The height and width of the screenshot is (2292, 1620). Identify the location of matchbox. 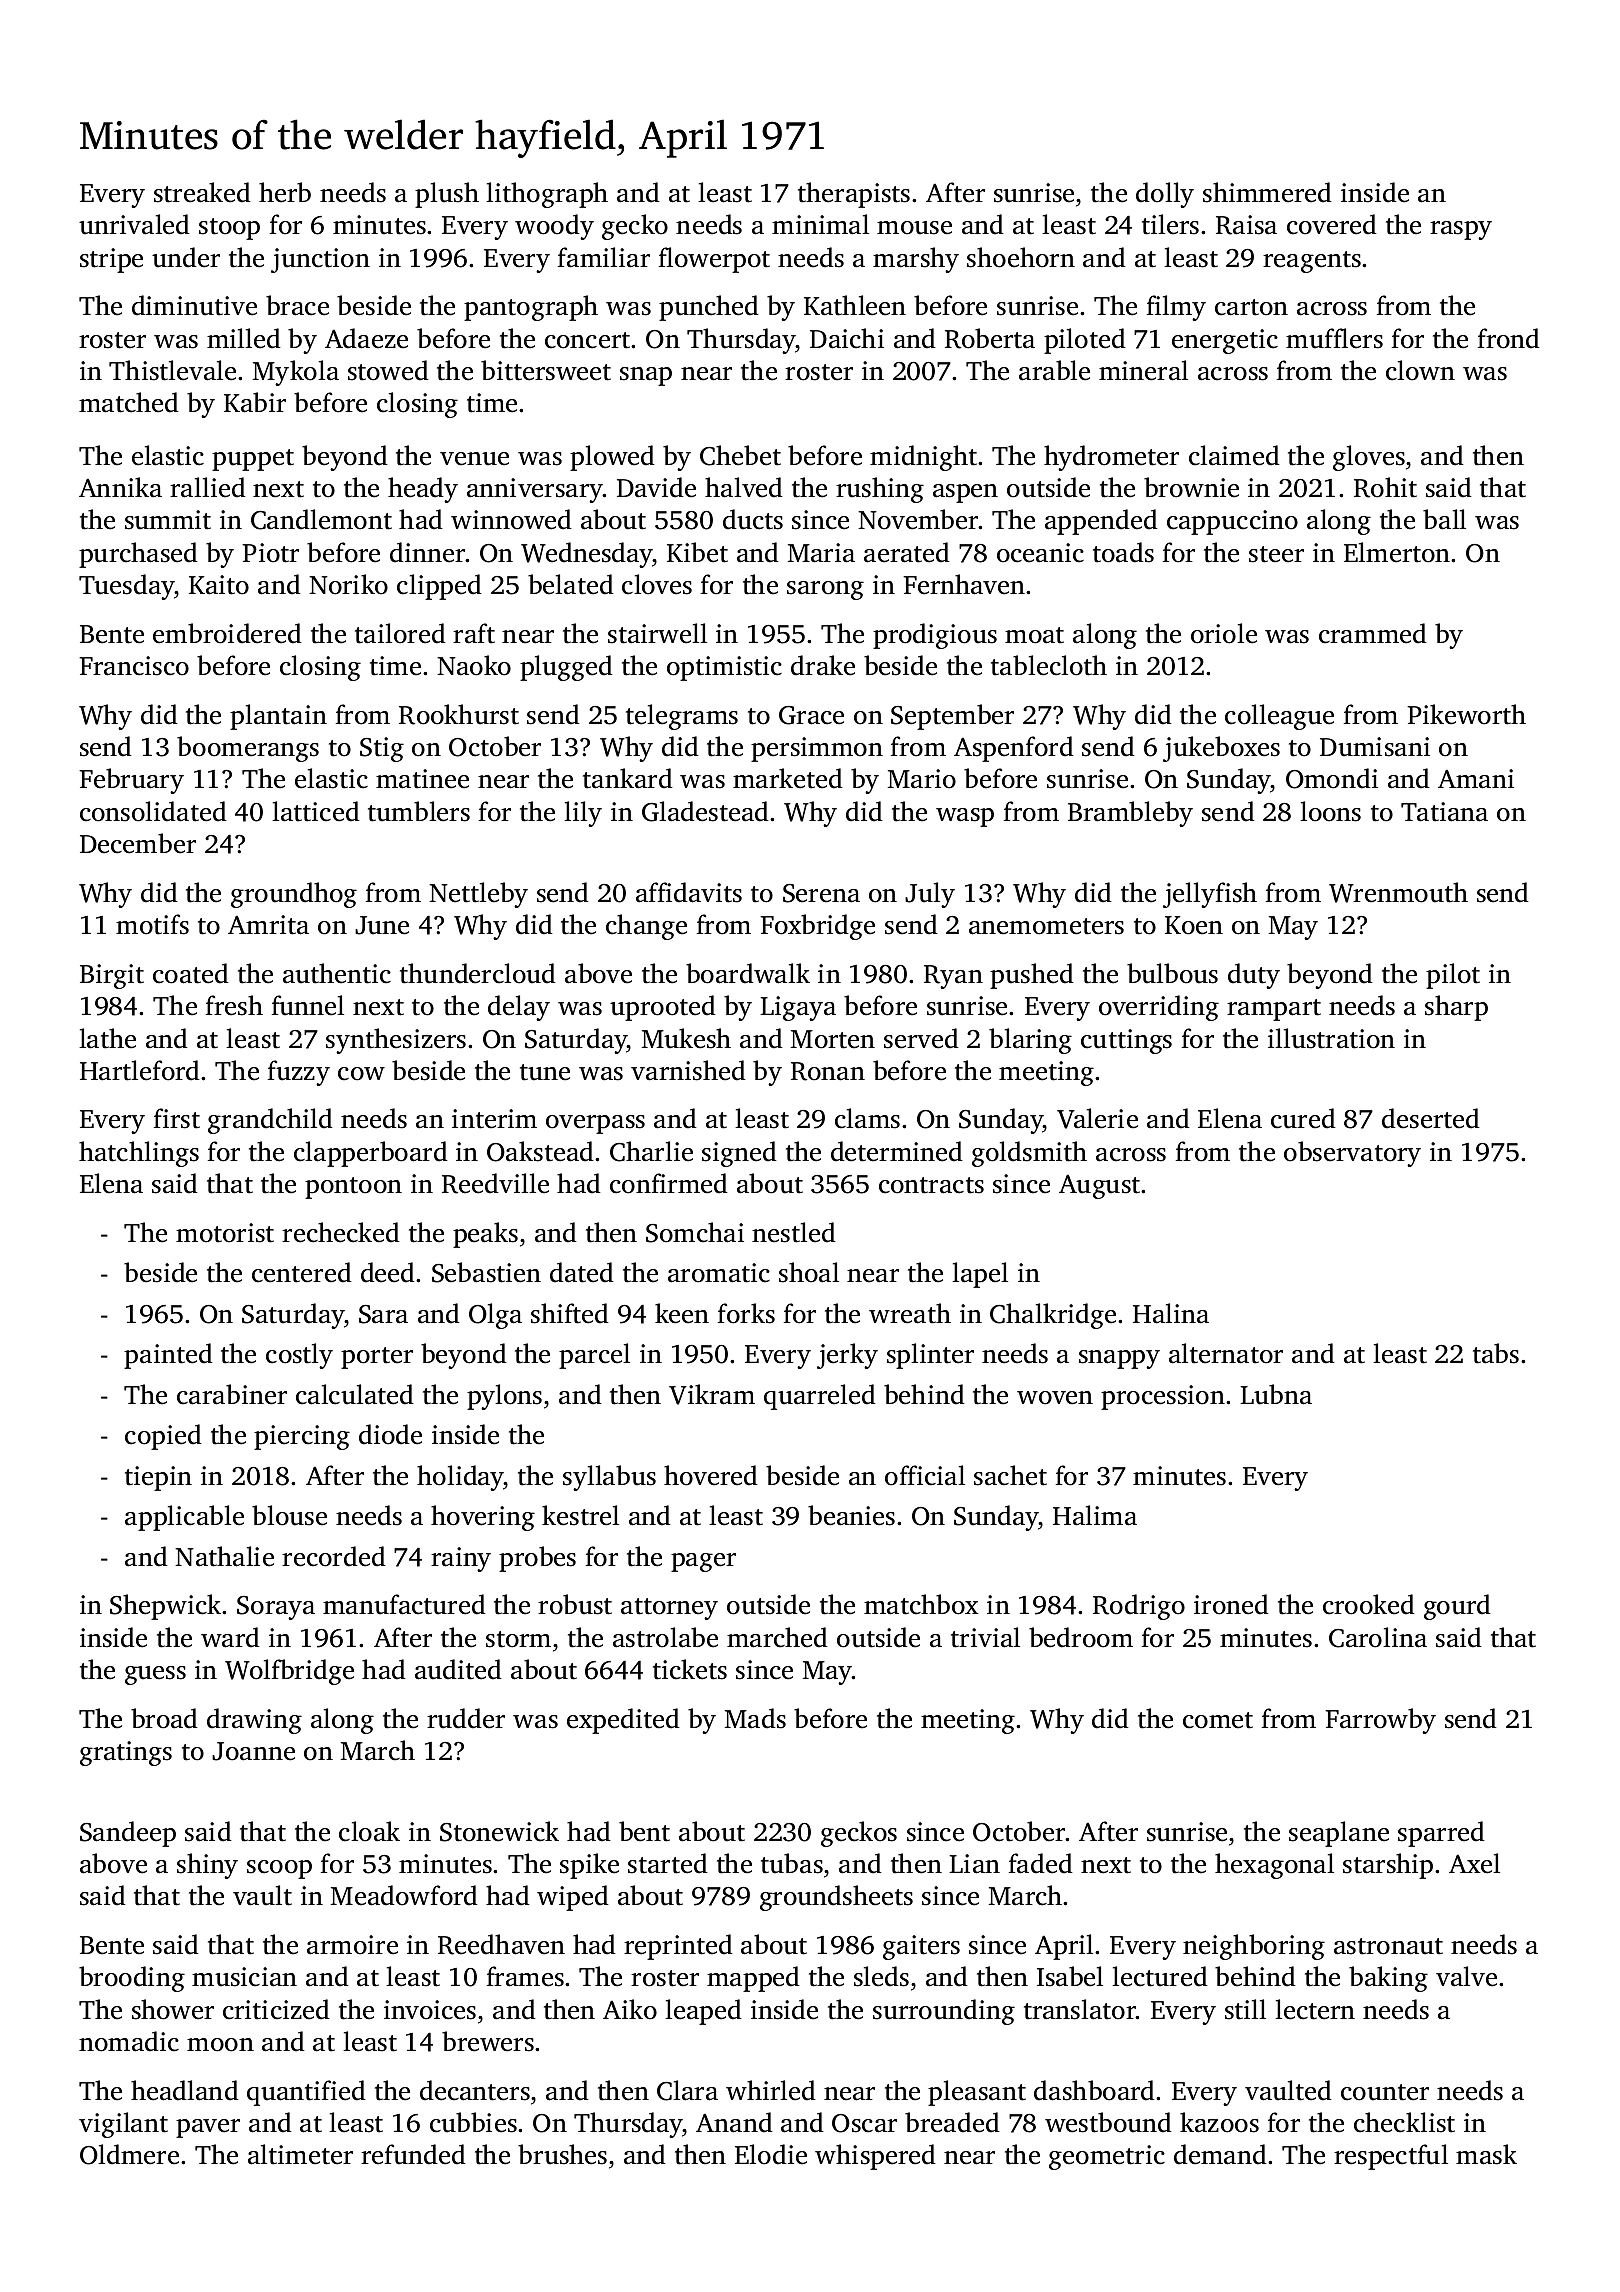
(921, 1604).
